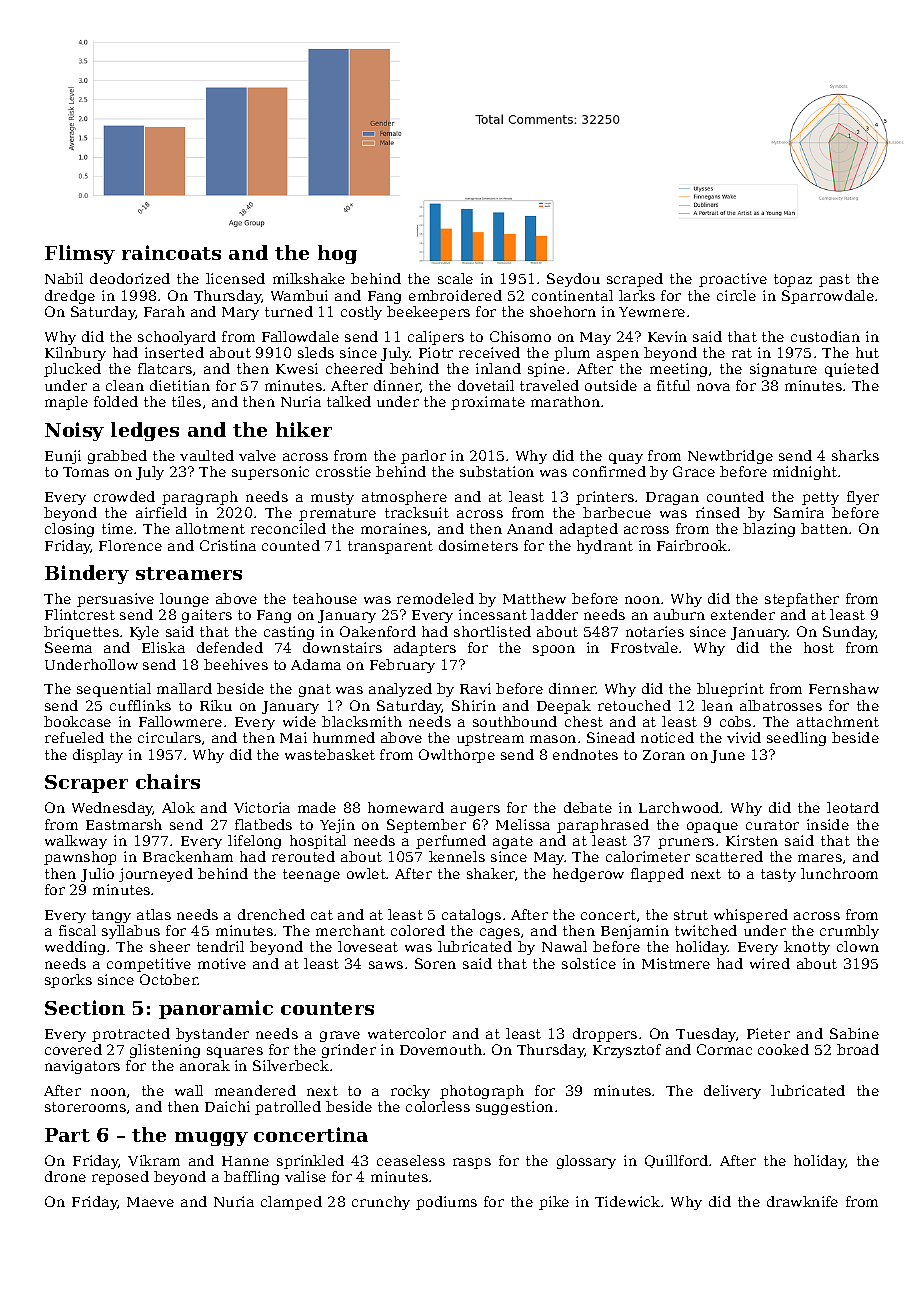 The image size is (924, 1308). What do you see at coordinates (838, 721) in the screenshot?
I see `attachment` at bounding box center [838, 721].
